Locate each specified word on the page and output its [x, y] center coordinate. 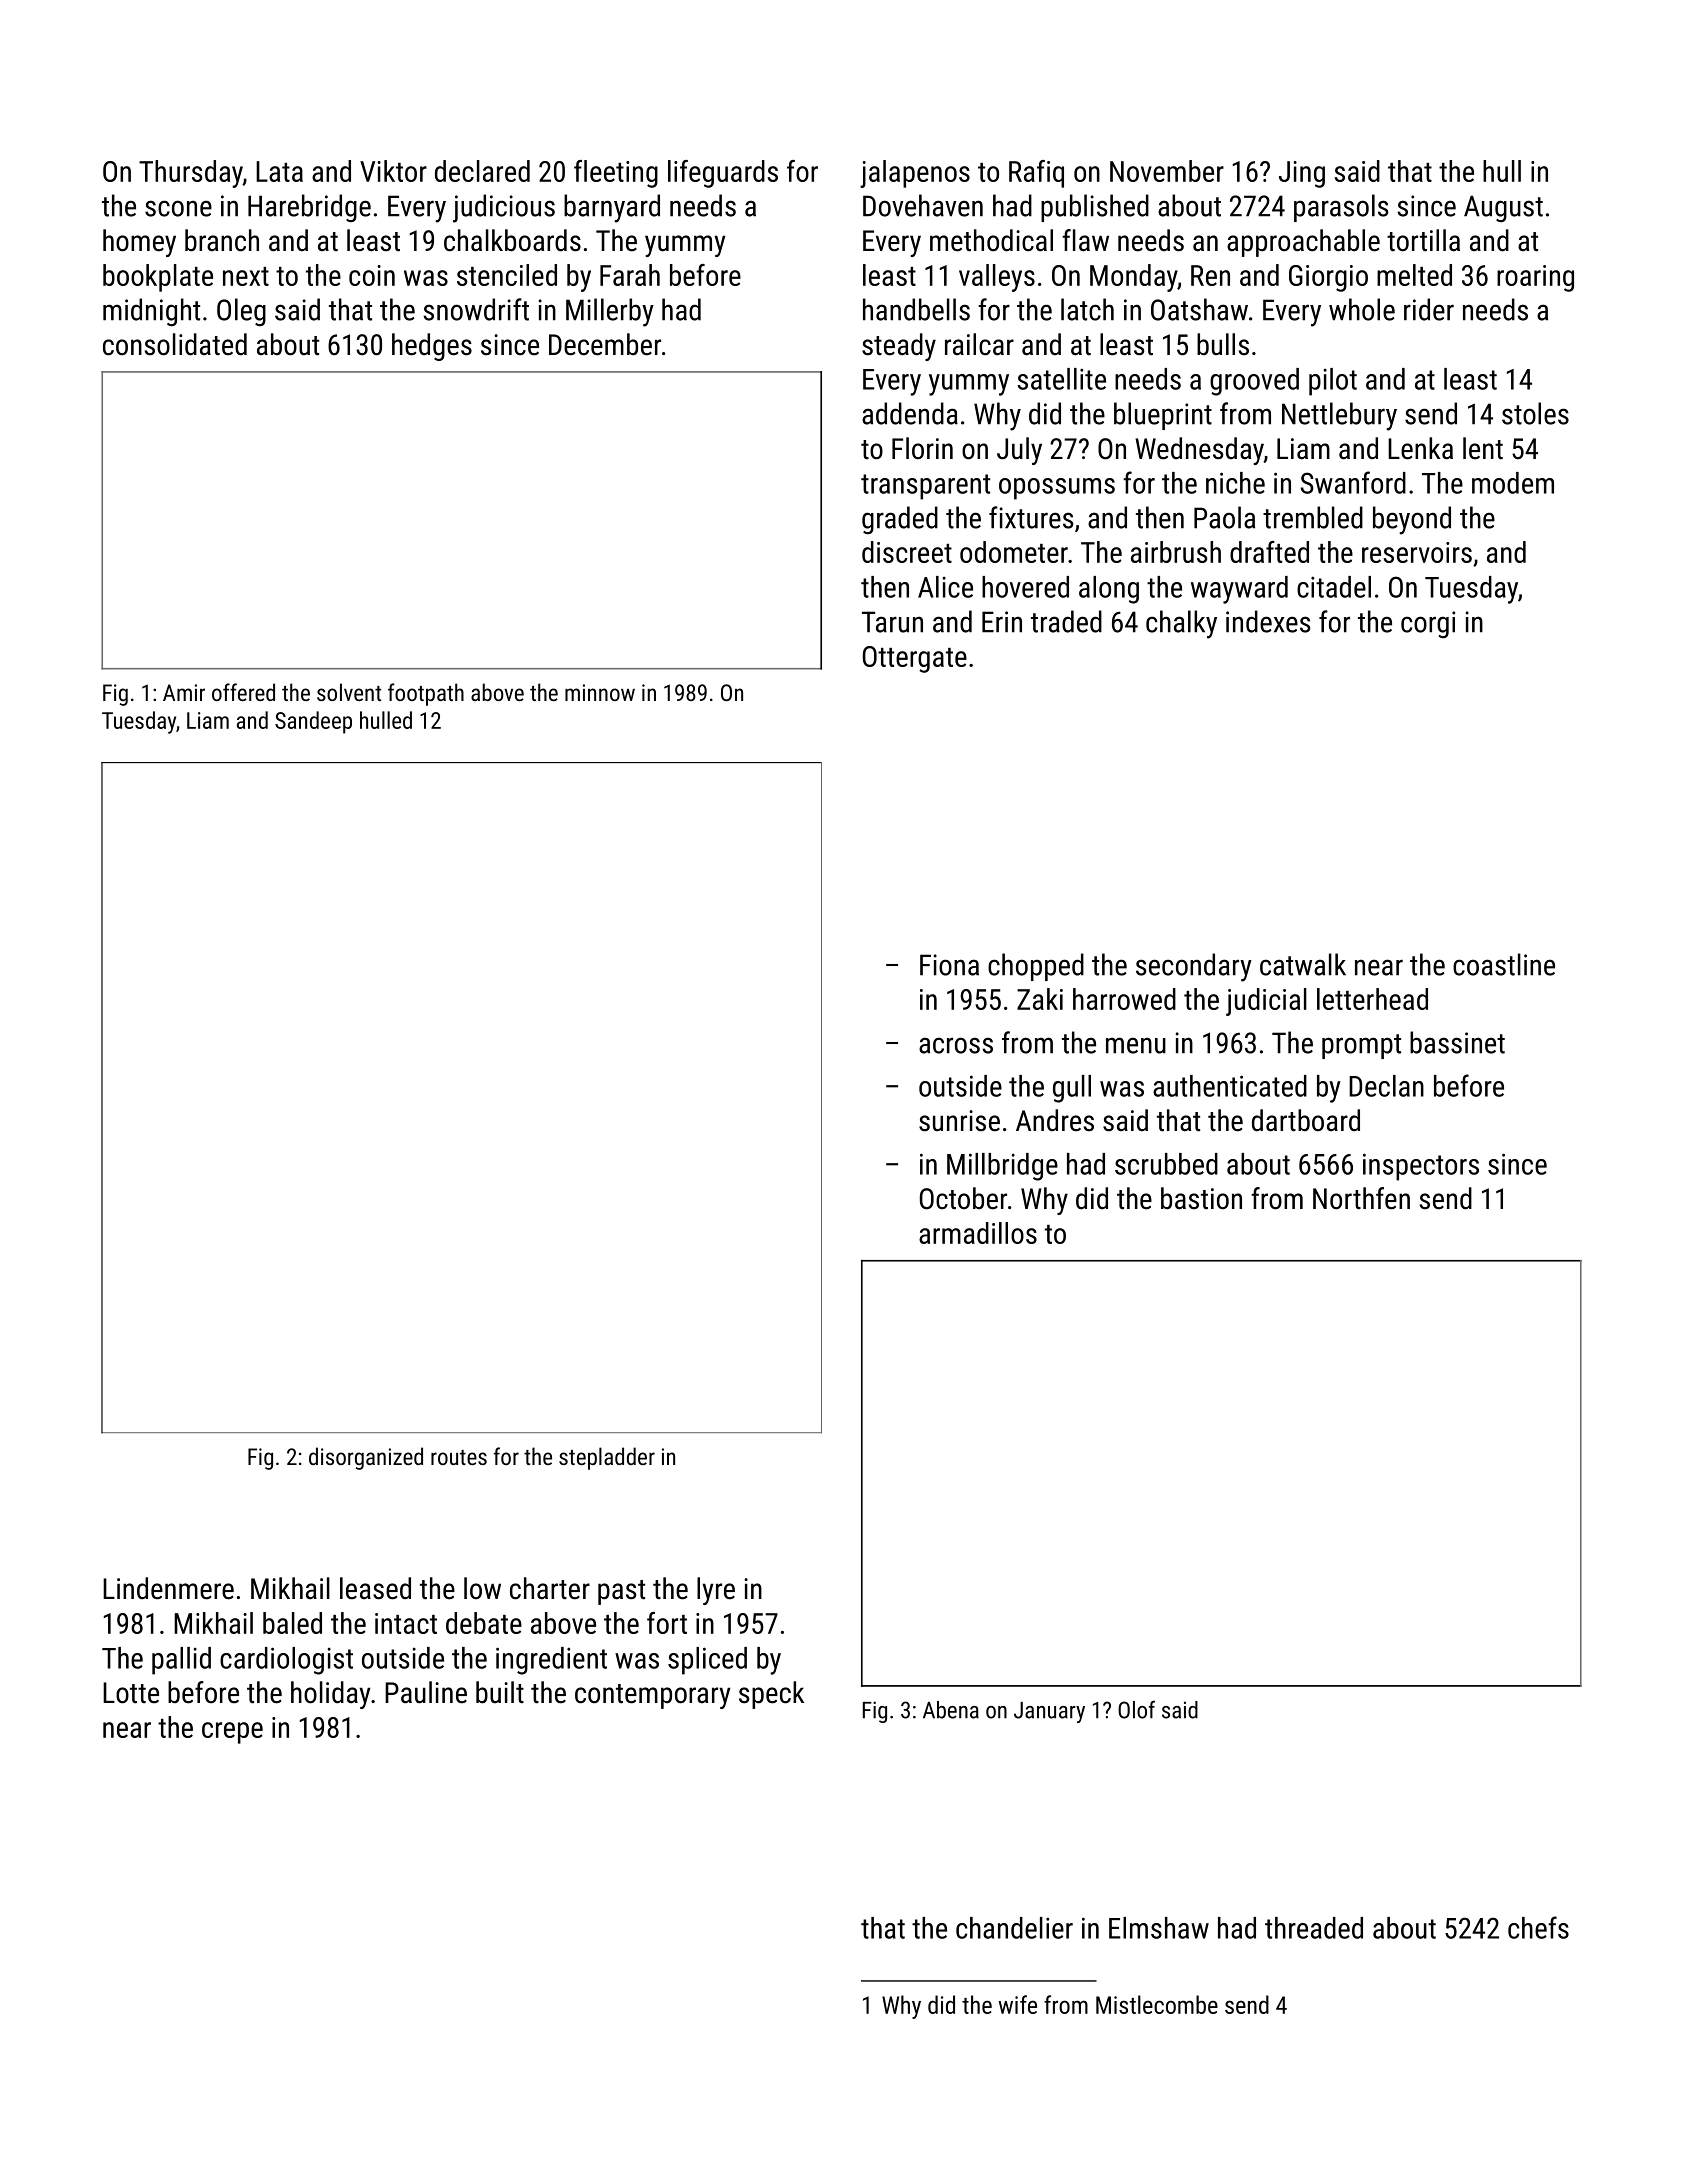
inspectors [1421, 1167]
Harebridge [309, 208]
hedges [432, 347]
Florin [922, 448]
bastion [1201, 1198]
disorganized [366, 1458]
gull [1072, 1089]
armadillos [978, 1233]
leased [375, 1588]
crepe [232, 1733]
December [605, 344]
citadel [1334, 587]
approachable [1303, 243]
